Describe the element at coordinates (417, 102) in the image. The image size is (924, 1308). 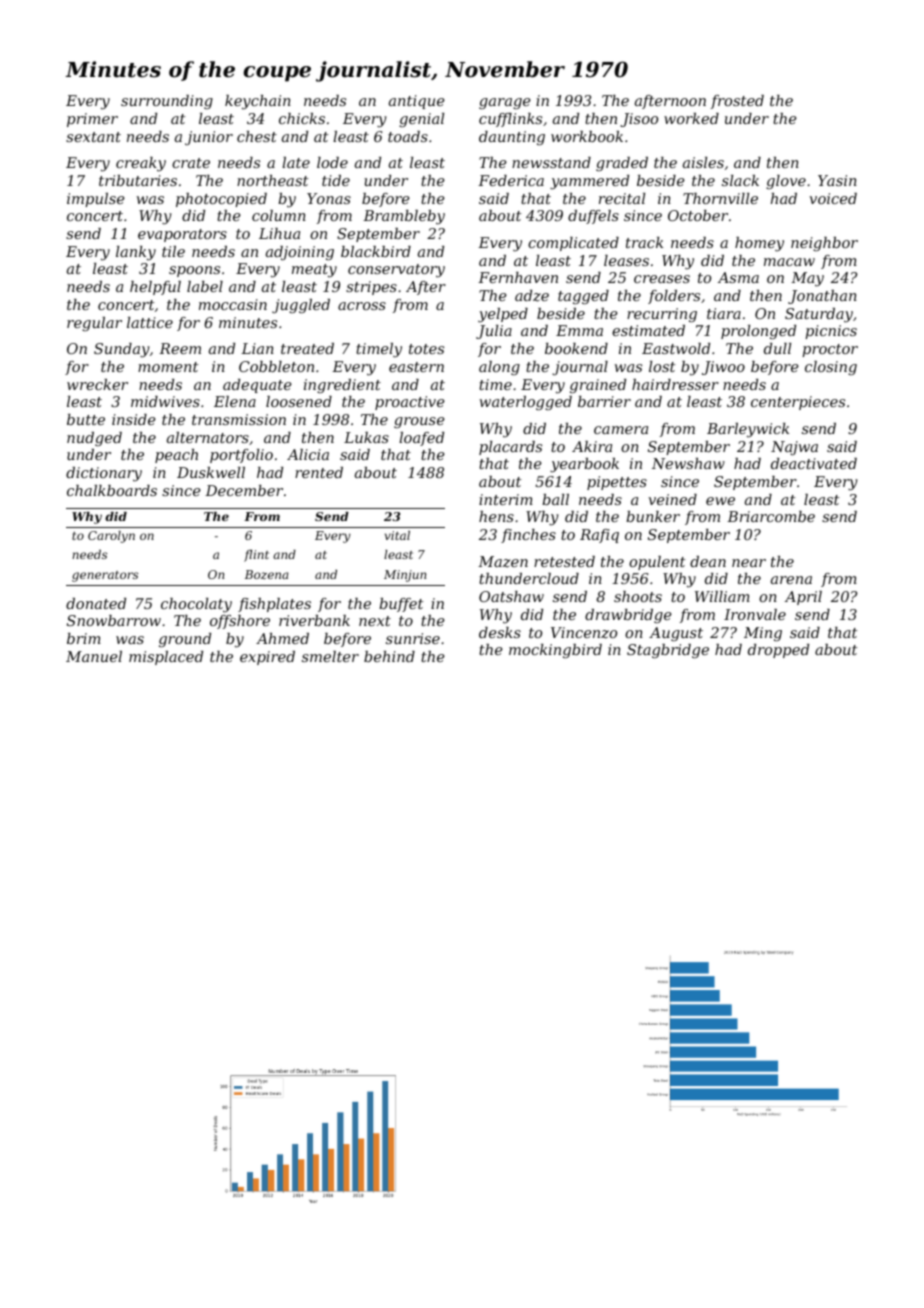
I see `antique` at that location.
